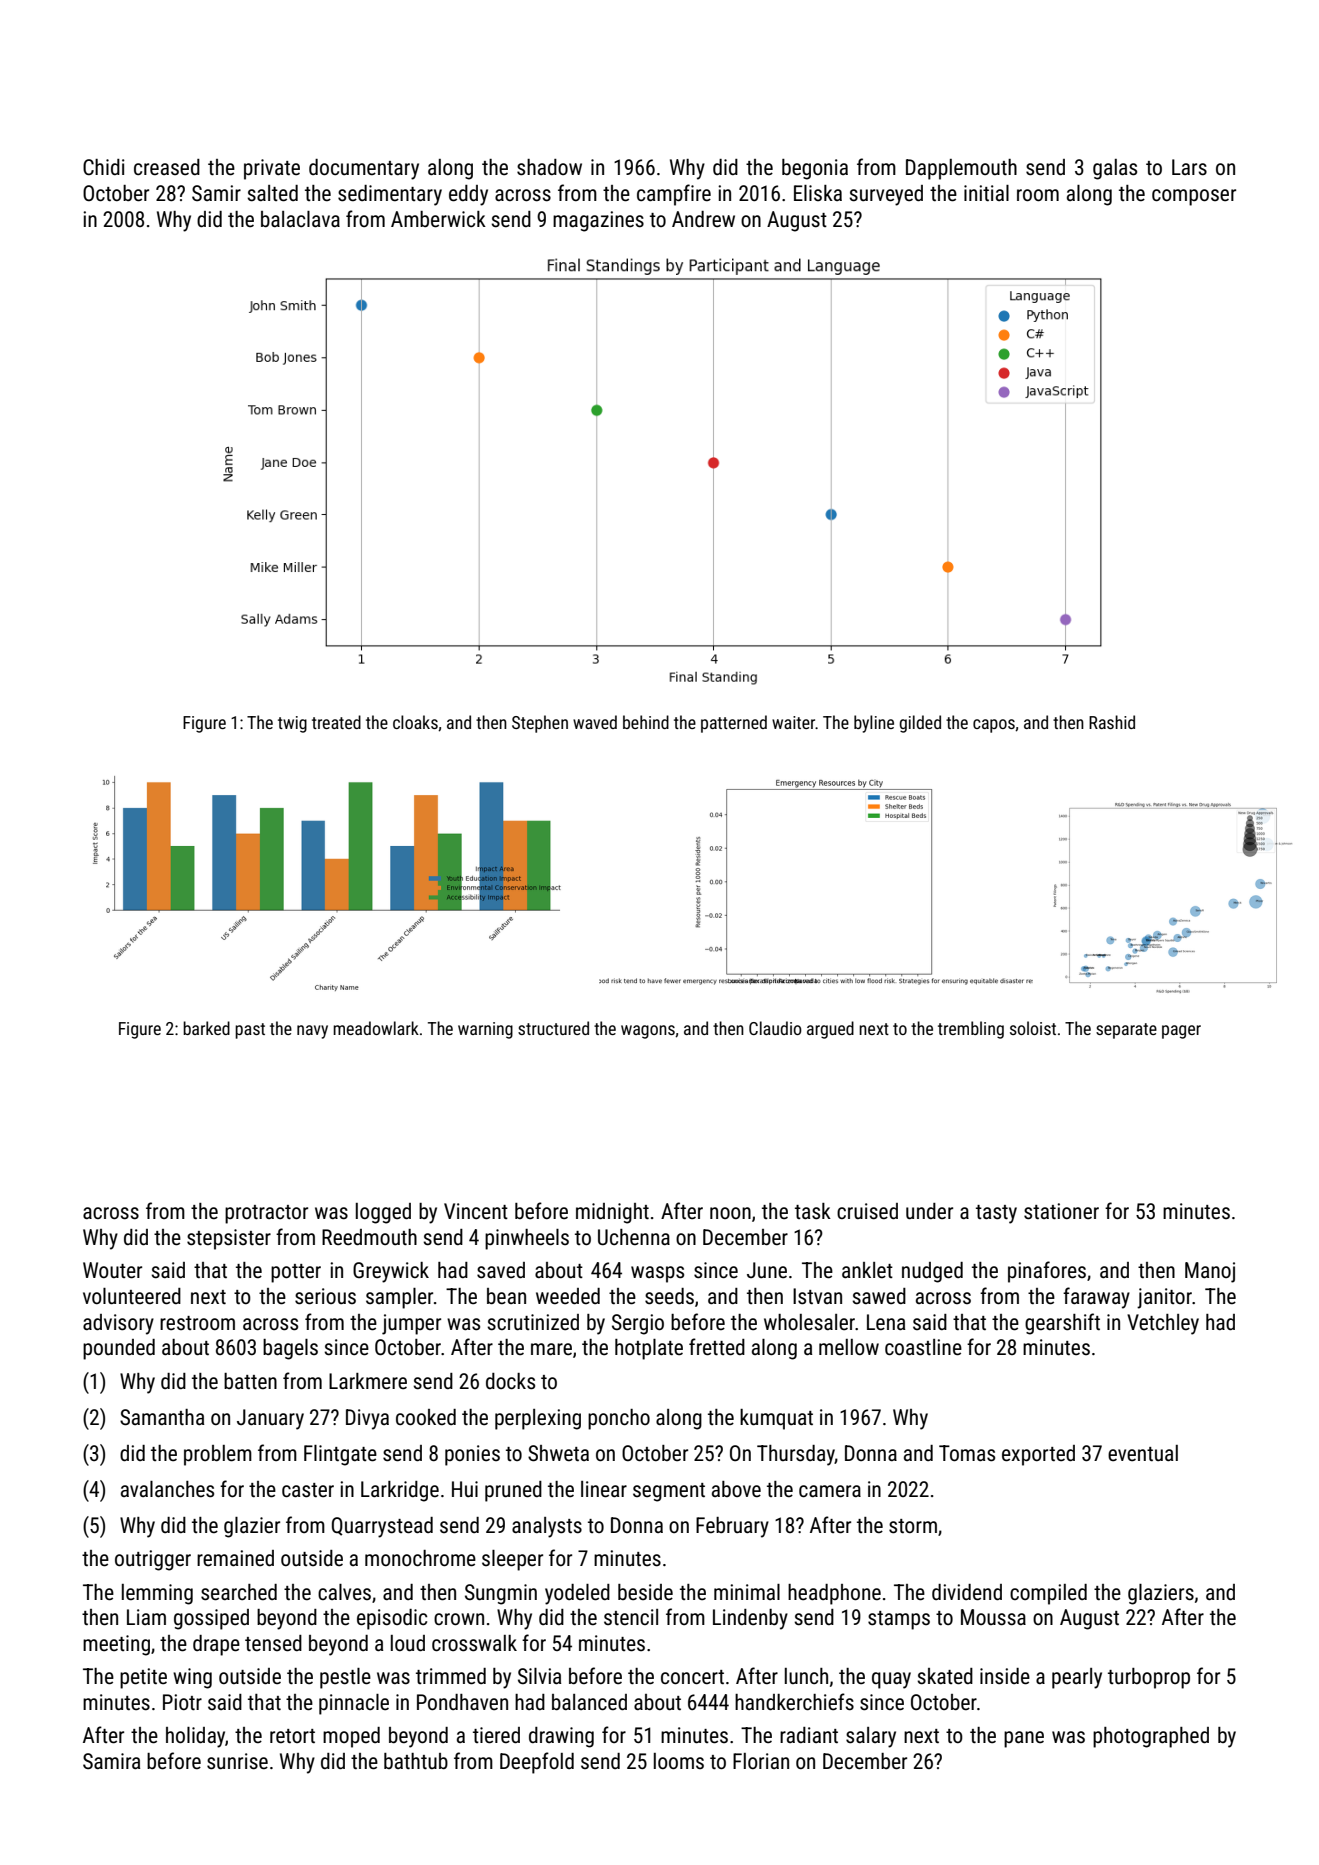 The image size is (1319, 1865). What do you see at coordinates (206, 1028) in the screenshot?
I see `barked` at bounding box center [206, 1028].
